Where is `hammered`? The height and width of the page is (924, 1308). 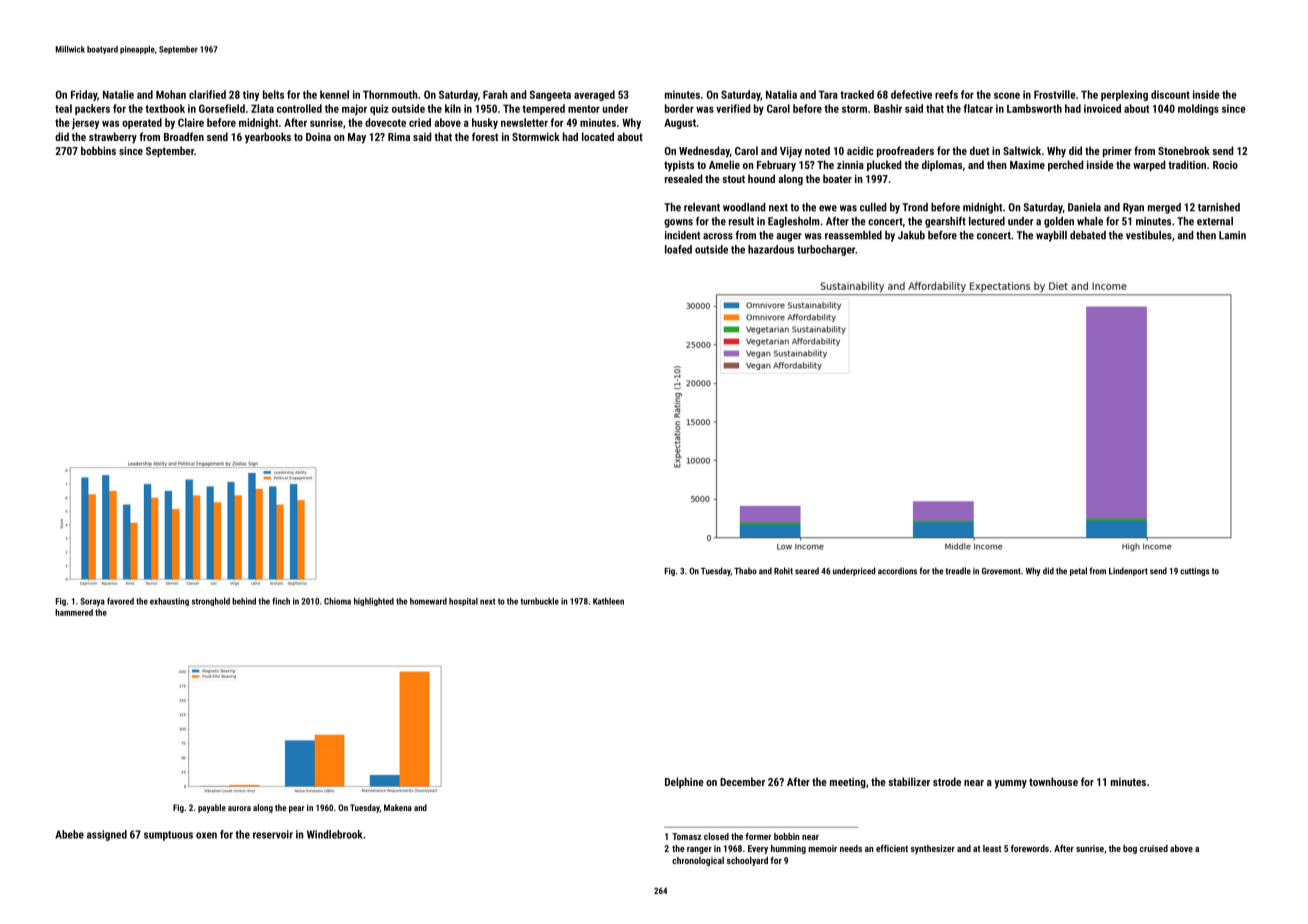
hammered is located at coordinates (74, 612).
